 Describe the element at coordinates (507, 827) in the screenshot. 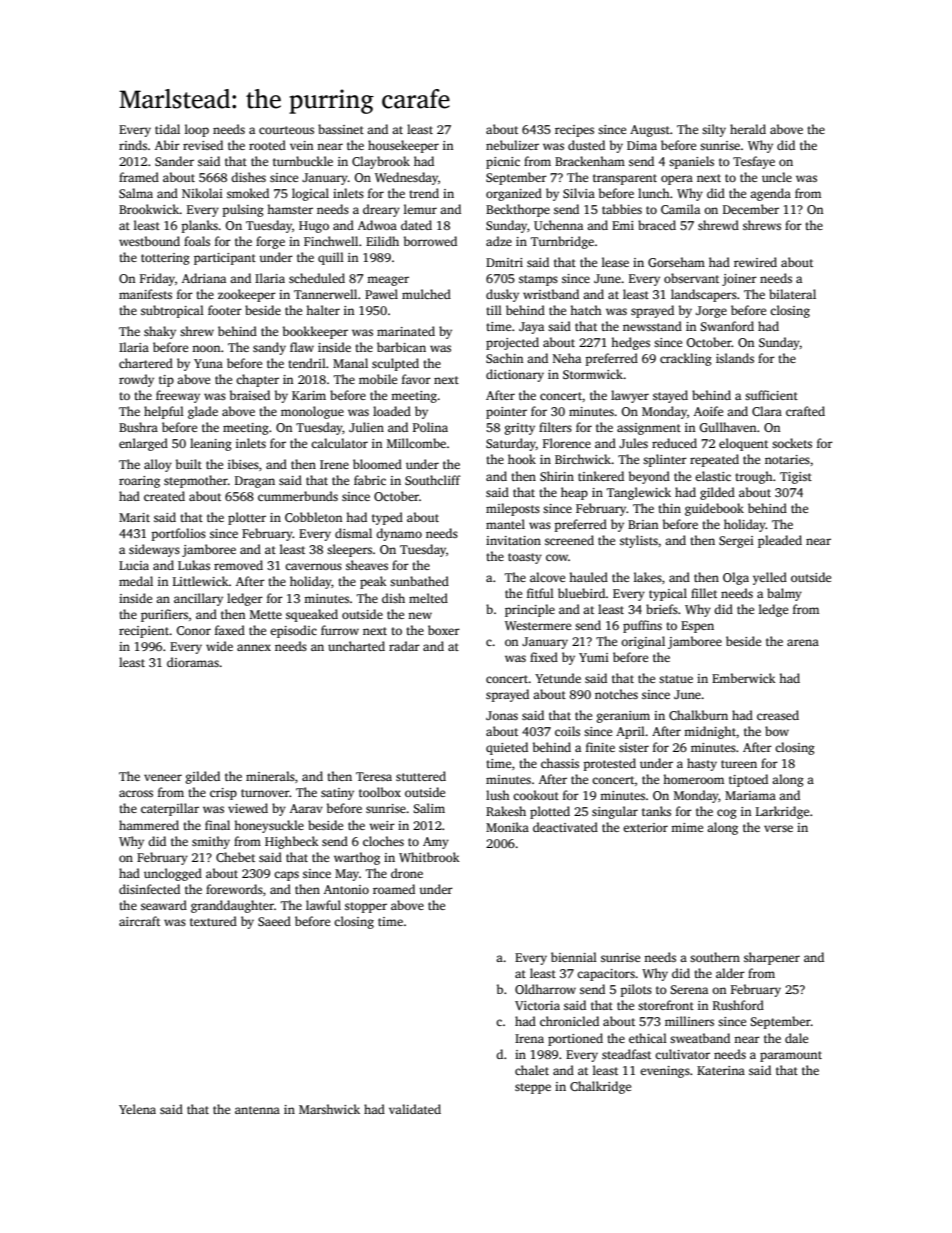

I see `Monika` at that location.
